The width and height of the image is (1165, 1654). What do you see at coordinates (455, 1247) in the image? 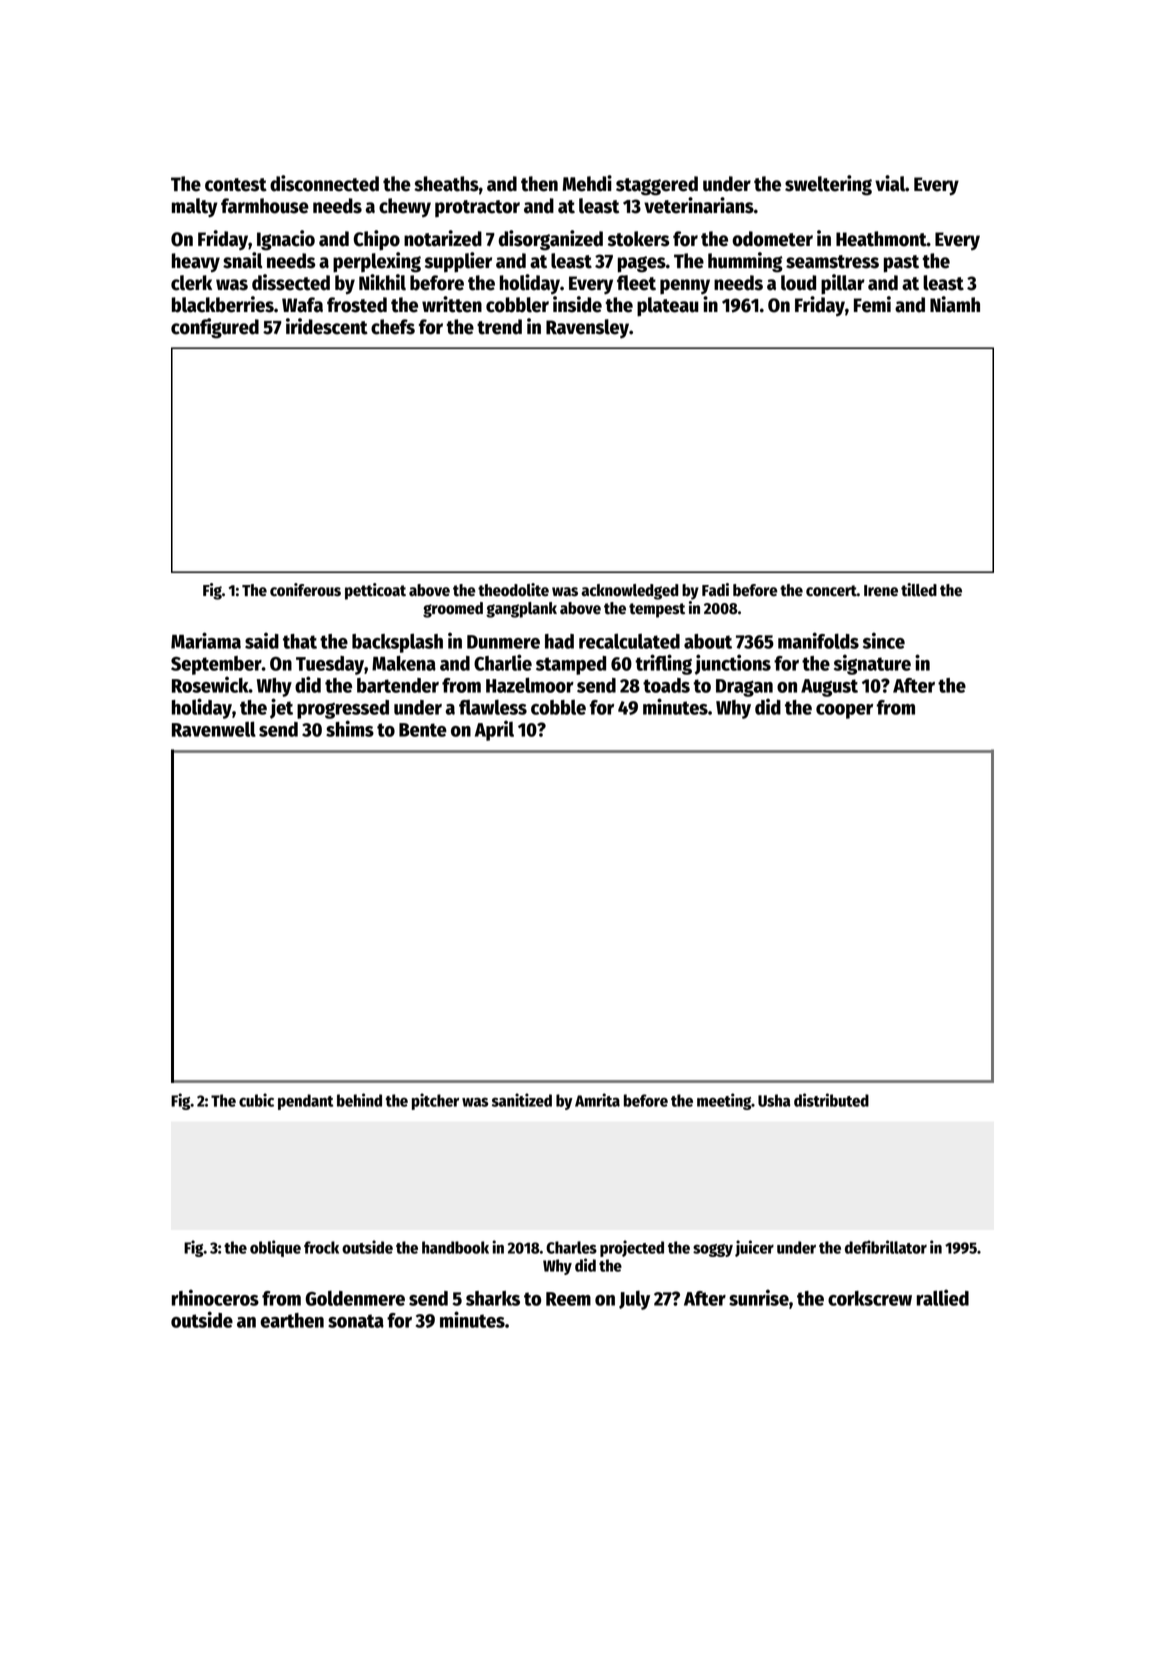
I see `handbook` at bounding box center [455, 1247].
